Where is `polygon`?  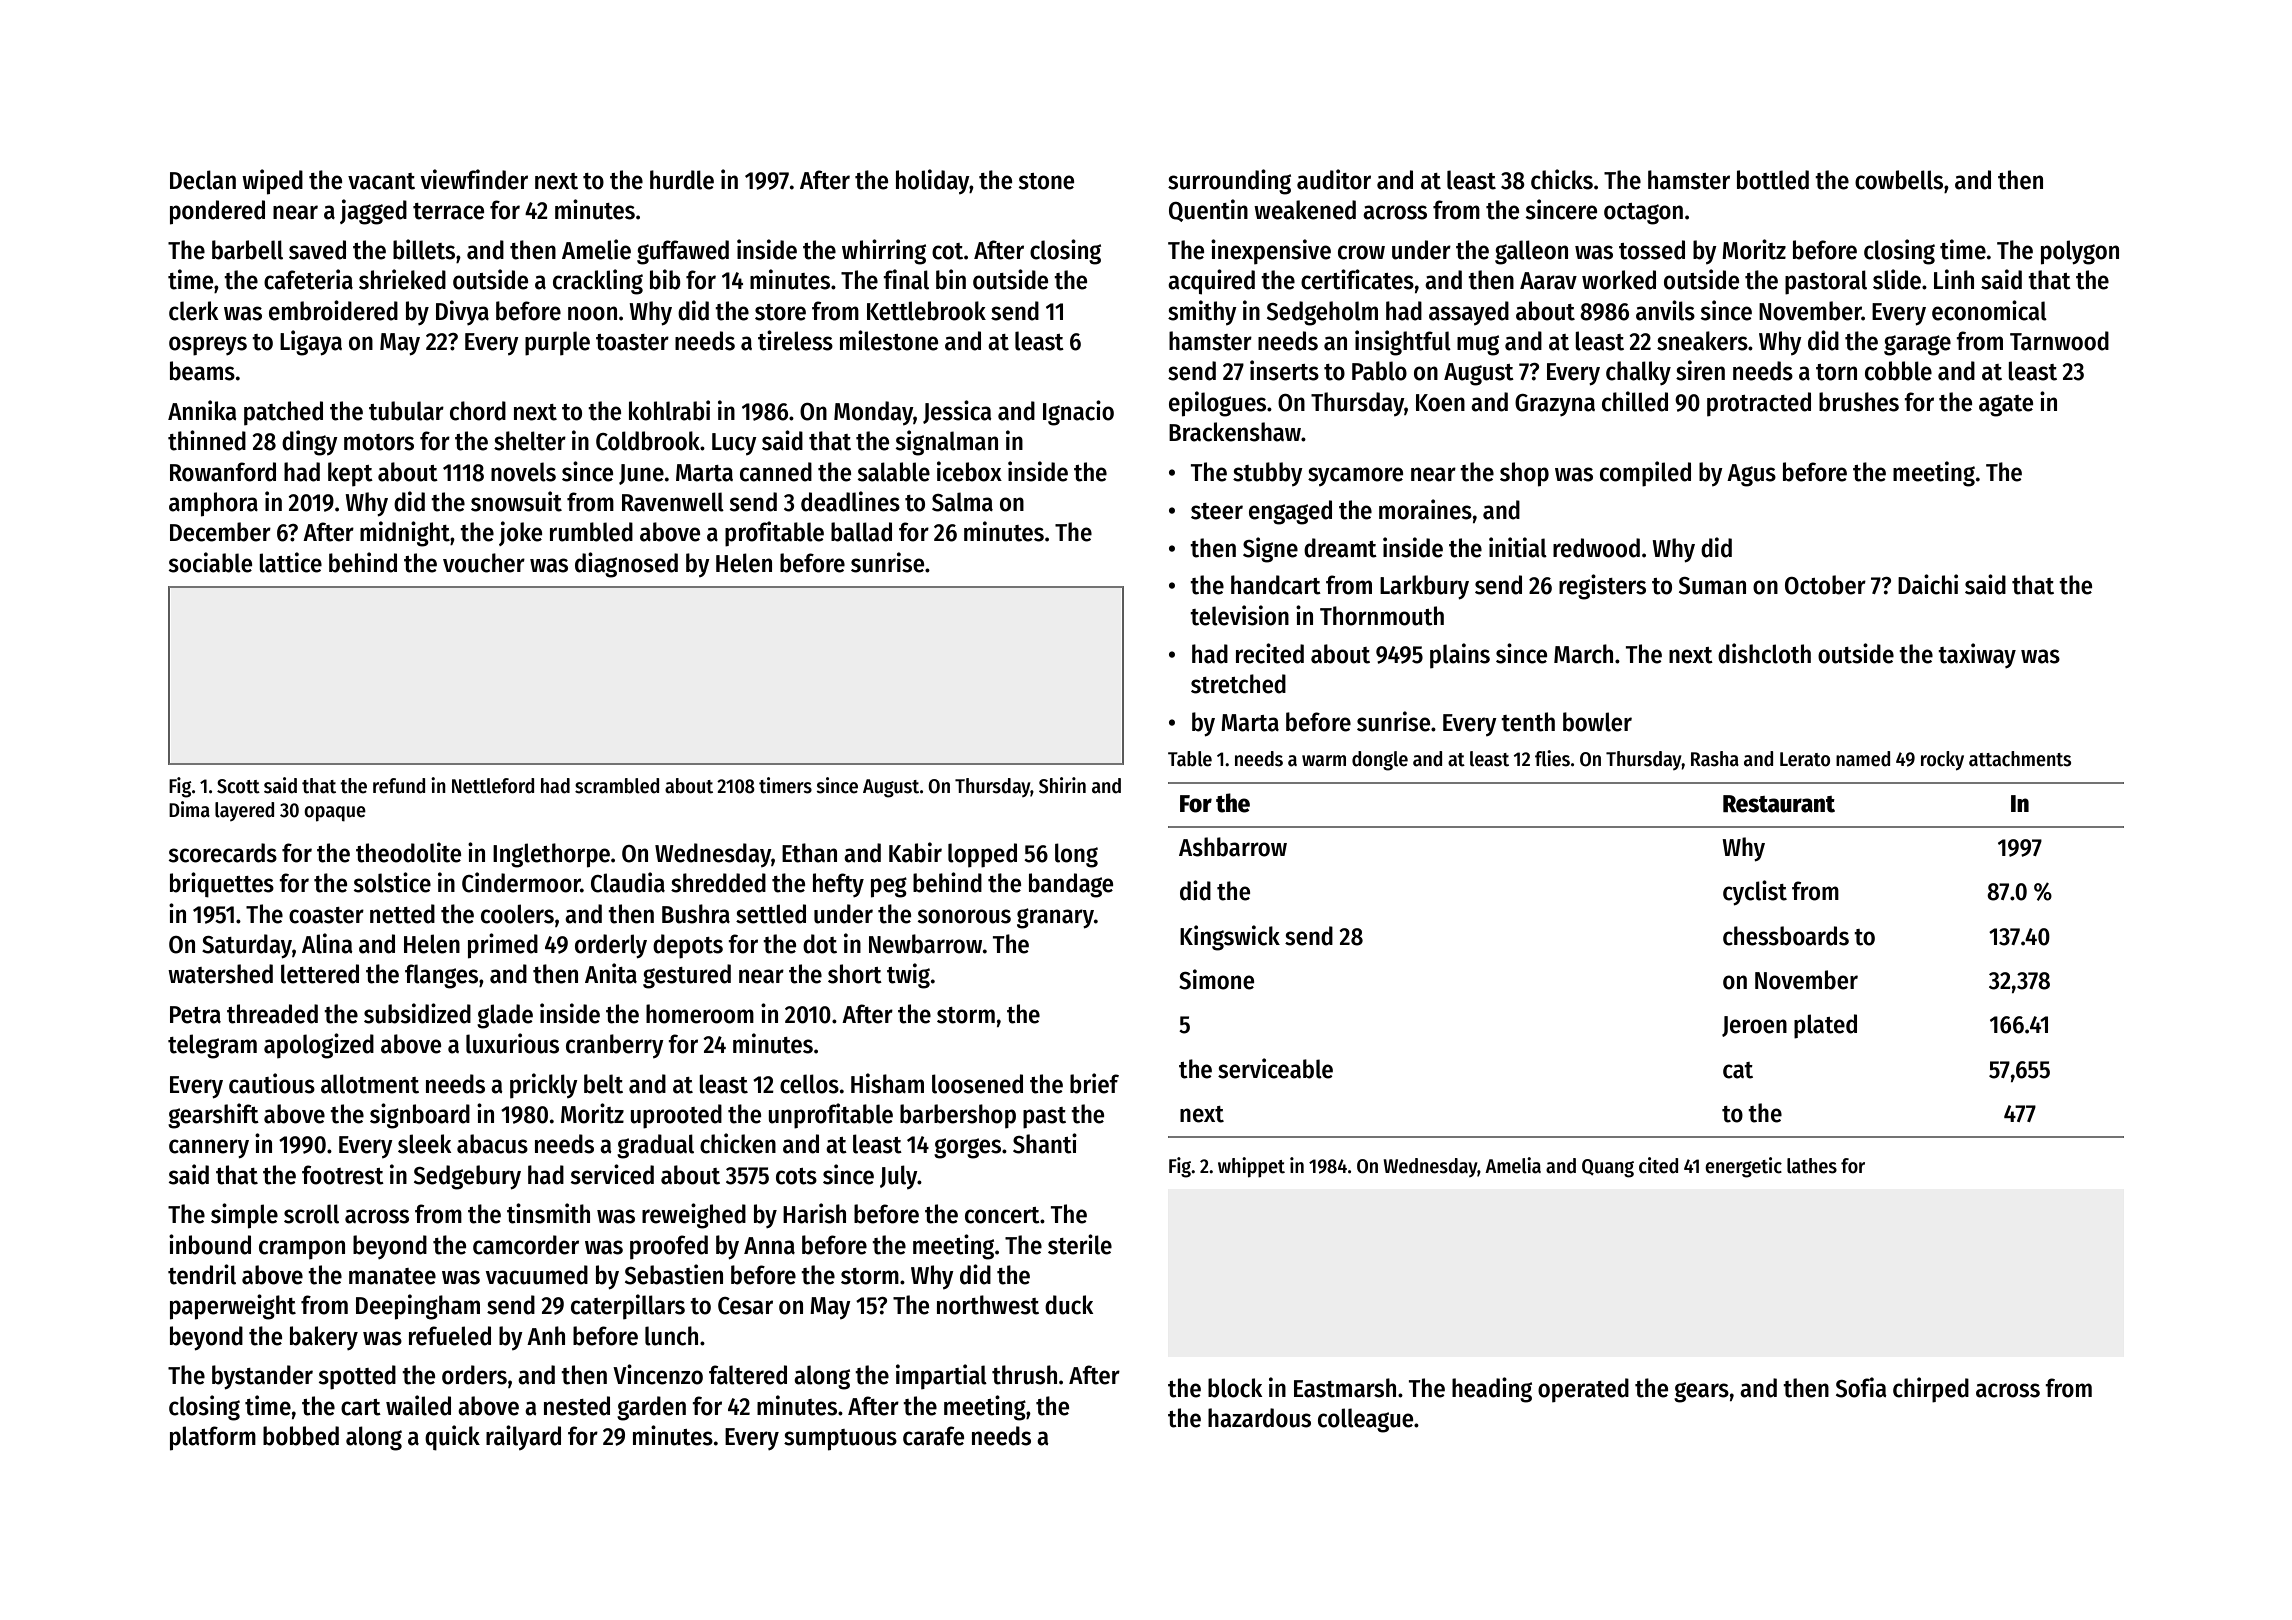 polygon is located at coordinates (2080, 252).
